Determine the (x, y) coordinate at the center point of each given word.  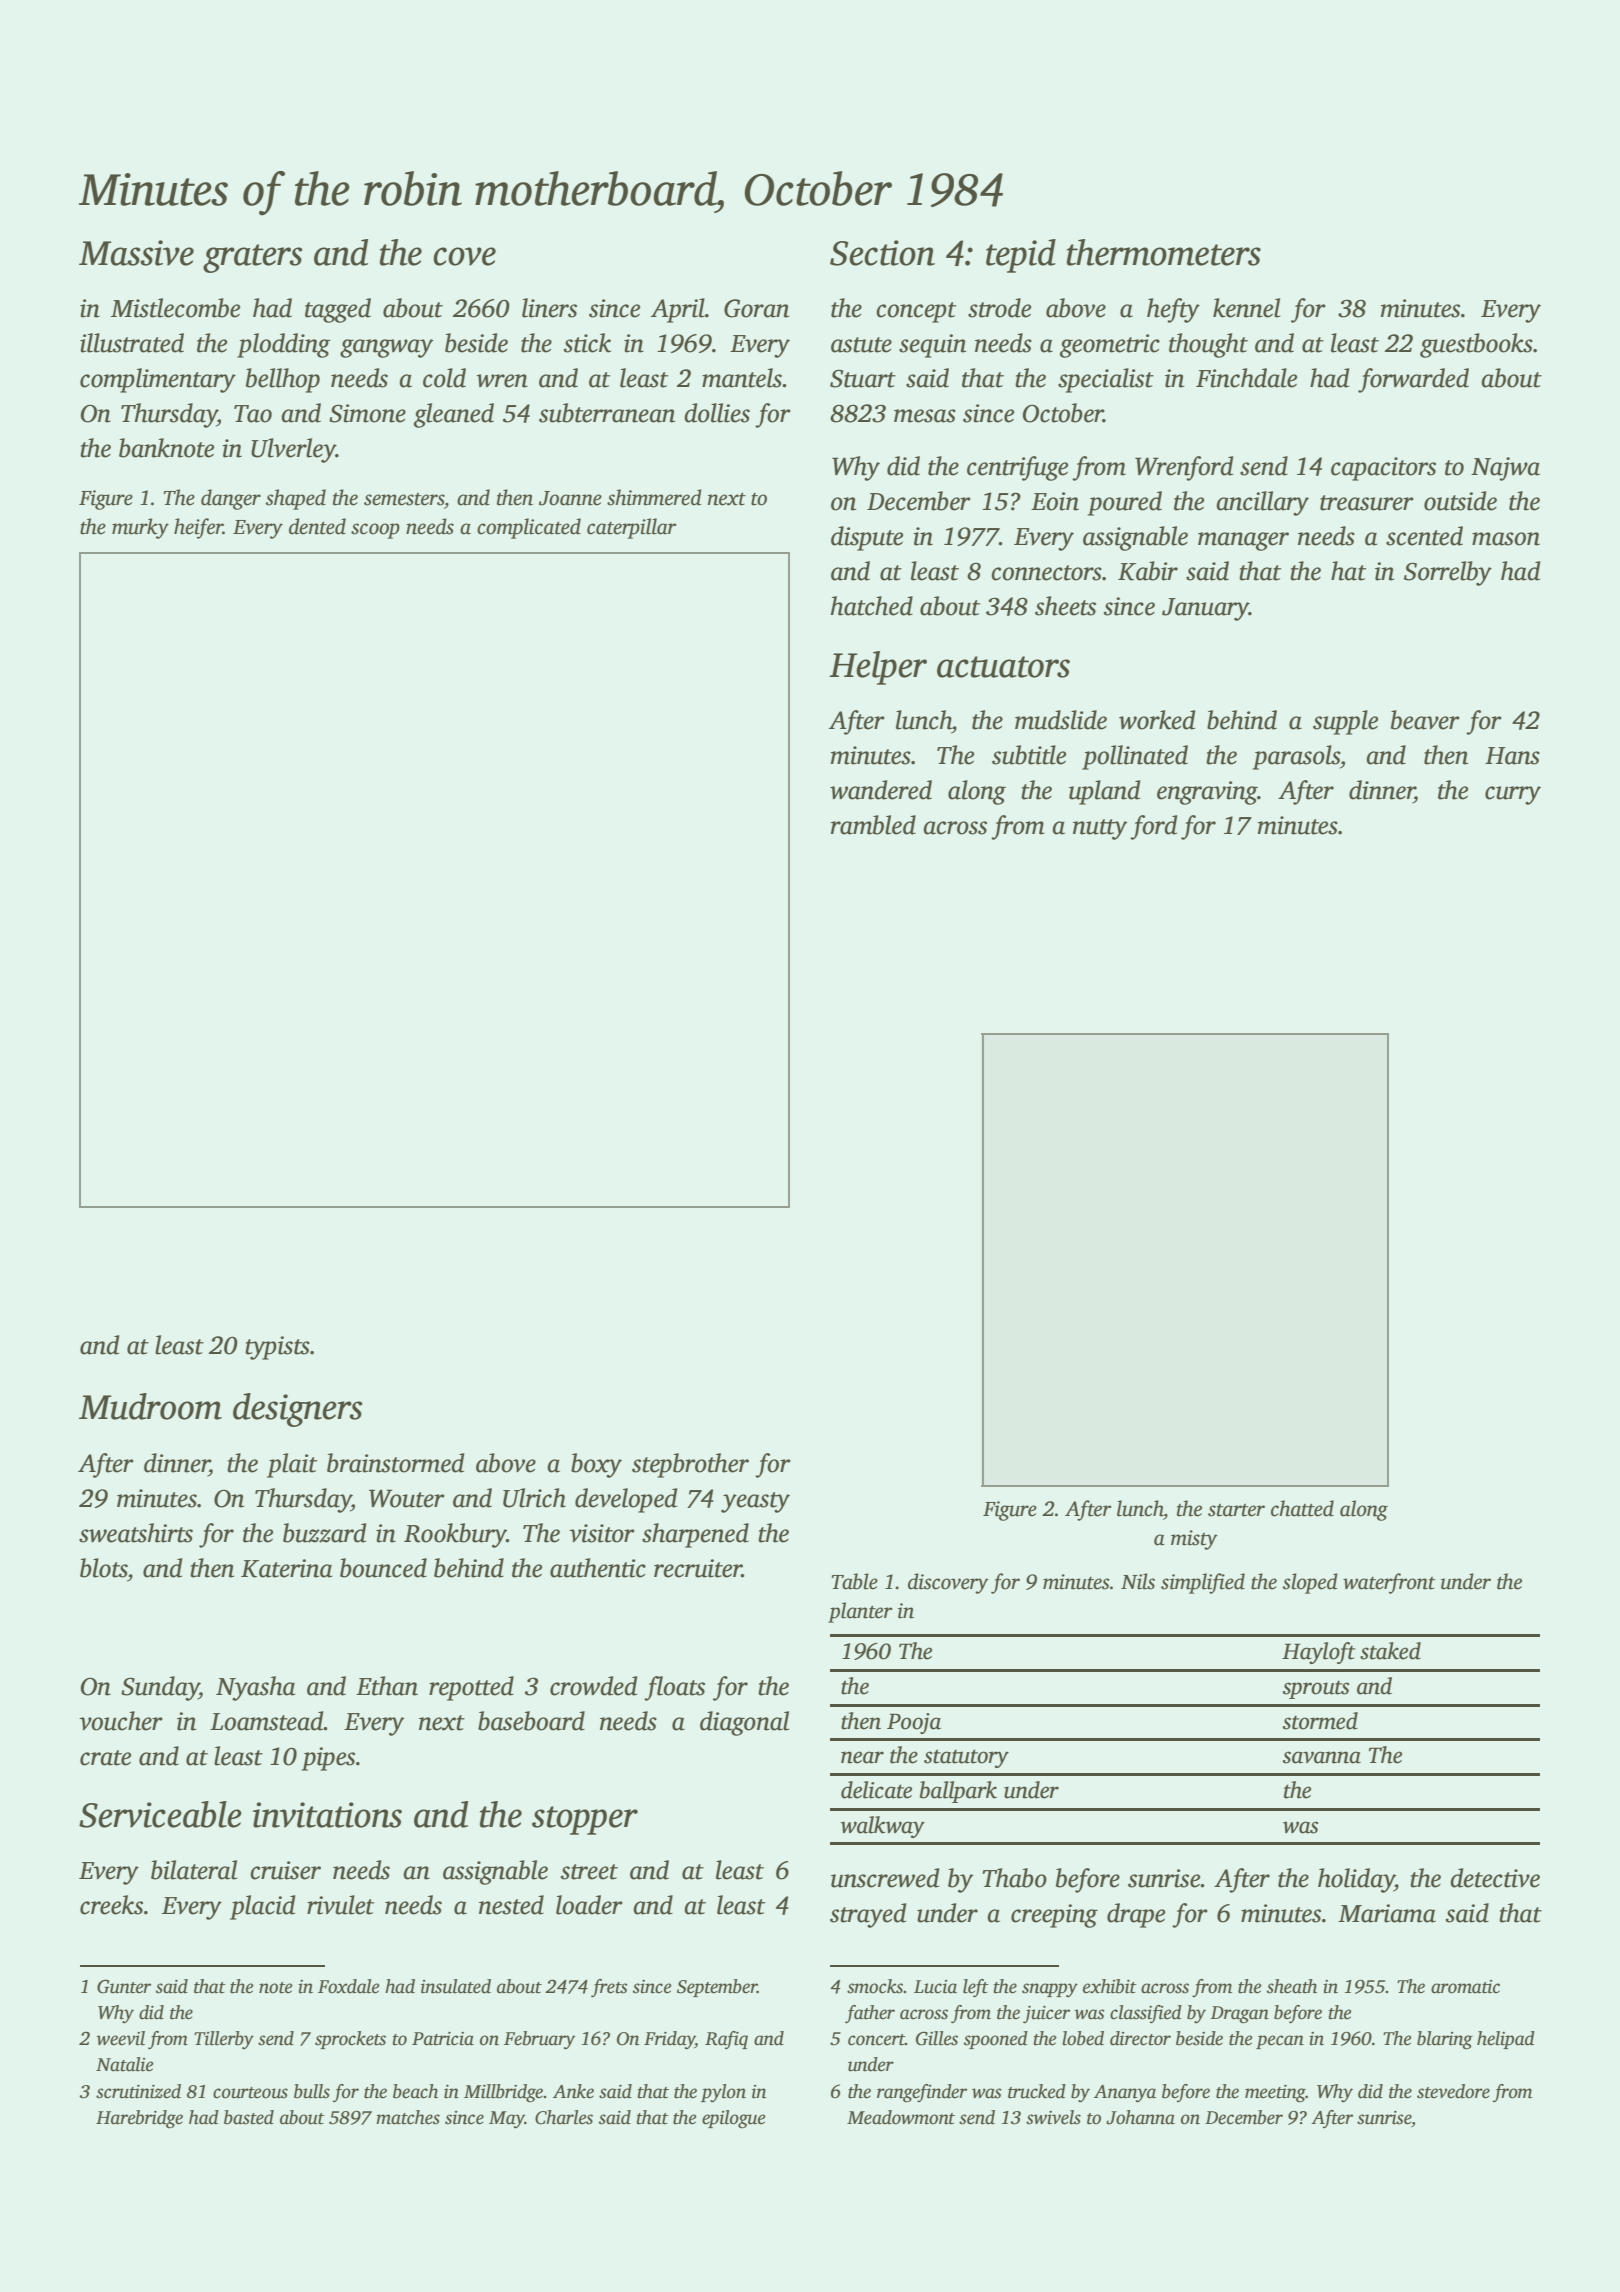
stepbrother (690, 1465)
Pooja (914, 1723)
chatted (1302, 1508)
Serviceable (160, 1814)
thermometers (1164, 252)
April (678, 310)
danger (231, 499)
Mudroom (150, 1406)
